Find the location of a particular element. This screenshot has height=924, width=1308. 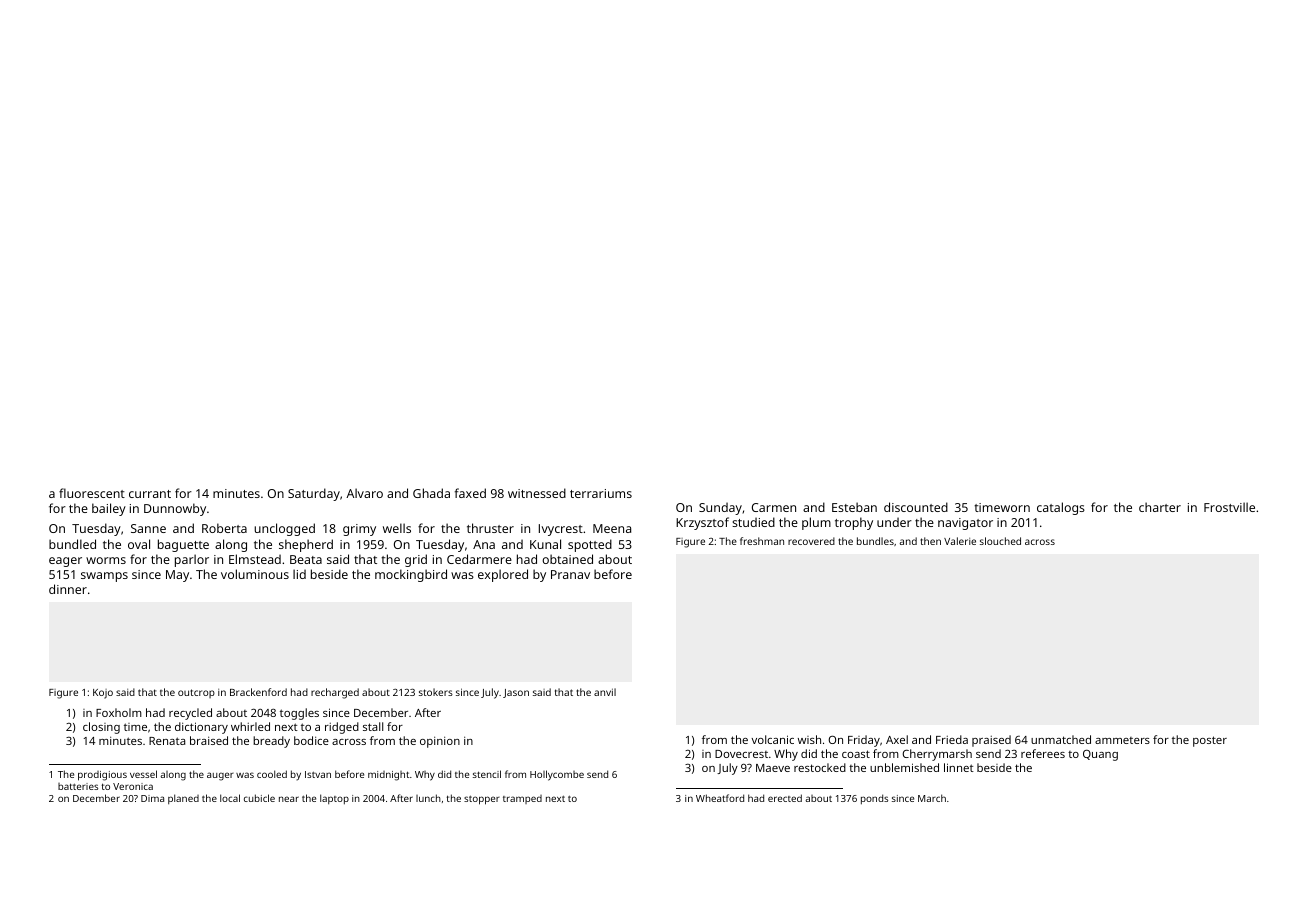

planed is located at coordinates (183, 799).
